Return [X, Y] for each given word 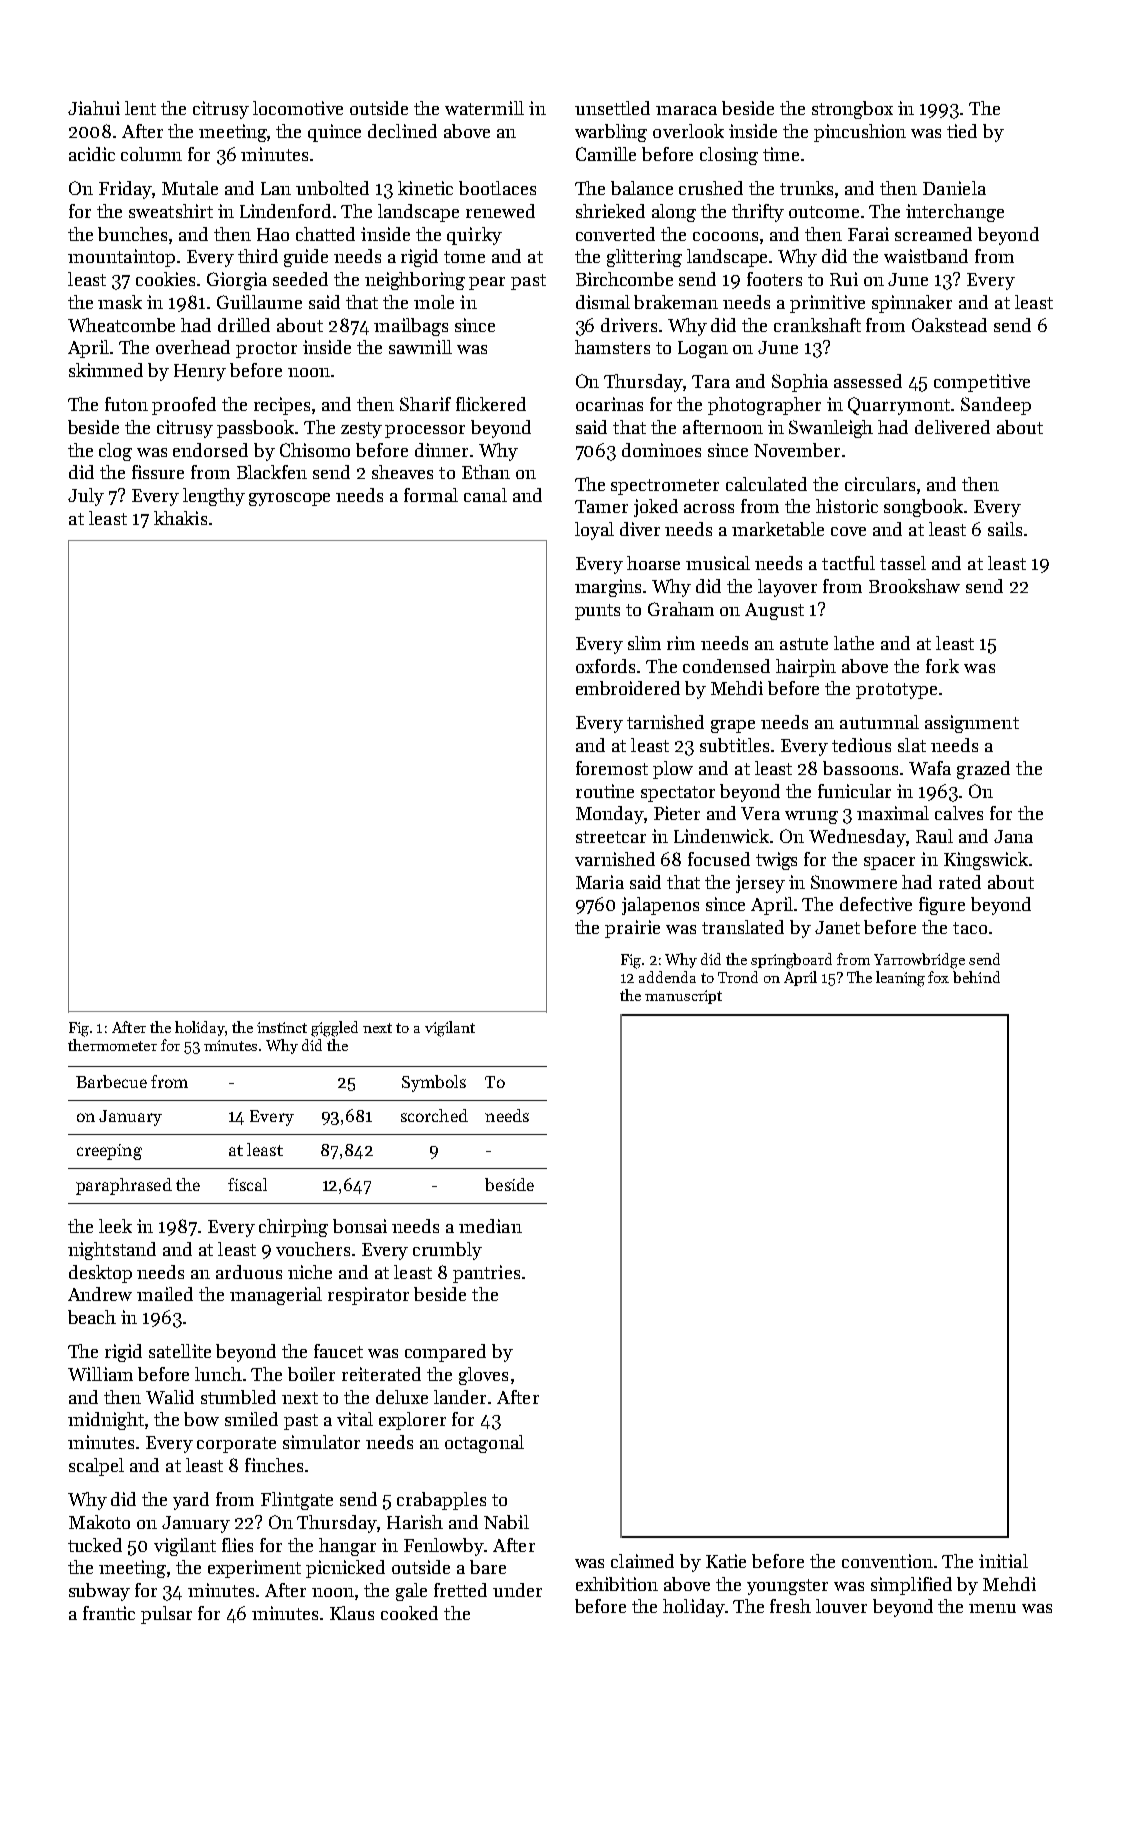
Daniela [954, 188]
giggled [334, 1029]
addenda [667, 977]
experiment [254, 1569]
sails [1005, 529]
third [258, 256]
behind [976, 977]
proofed [184, 406]
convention [887, 1561]
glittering [644, 258]
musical [718, 563]
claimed [642, 1561]
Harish [415, 1522]
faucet [338, 1351]
